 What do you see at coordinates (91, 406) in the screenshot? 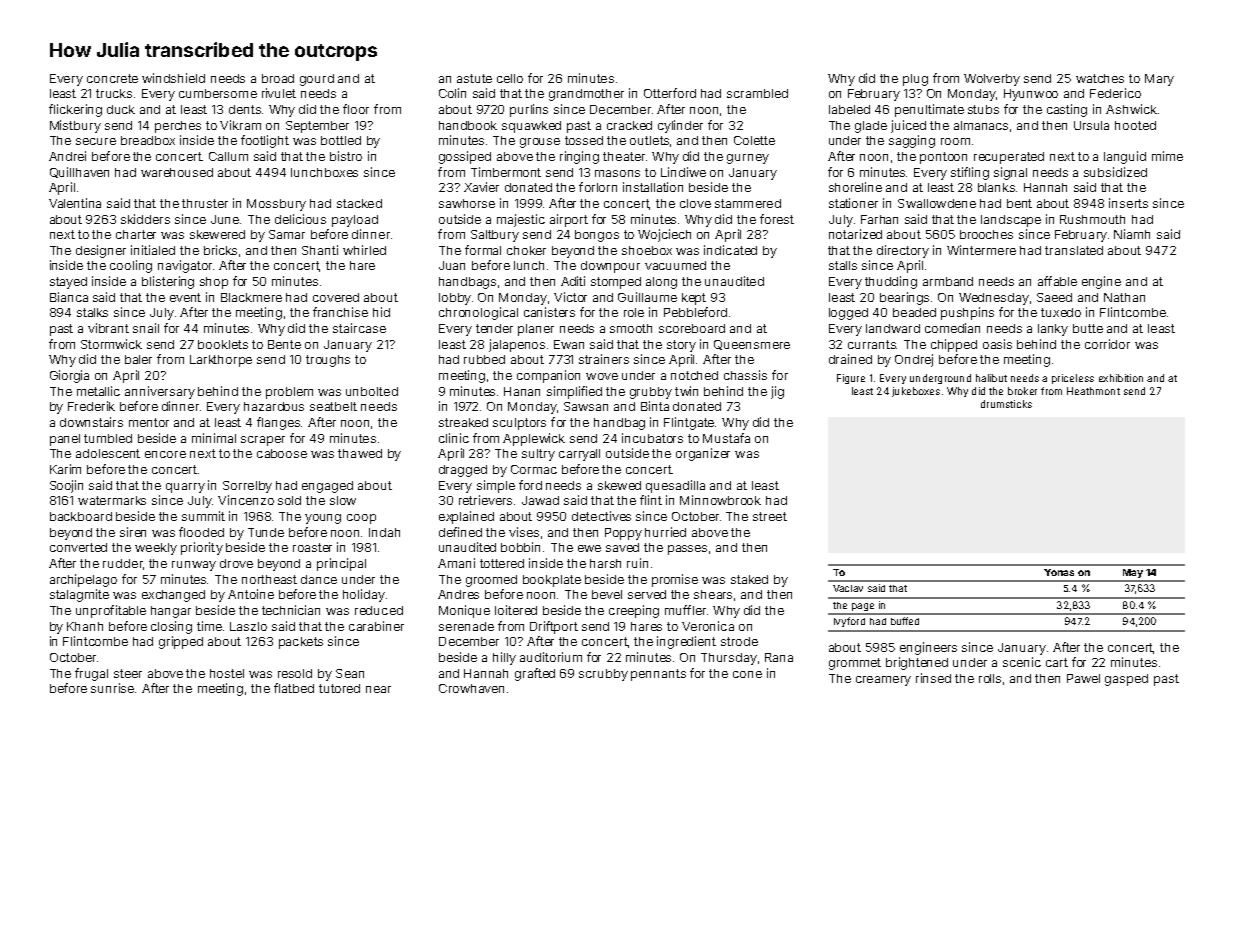
I see `Frederik` at bounding box center [91, 406].
